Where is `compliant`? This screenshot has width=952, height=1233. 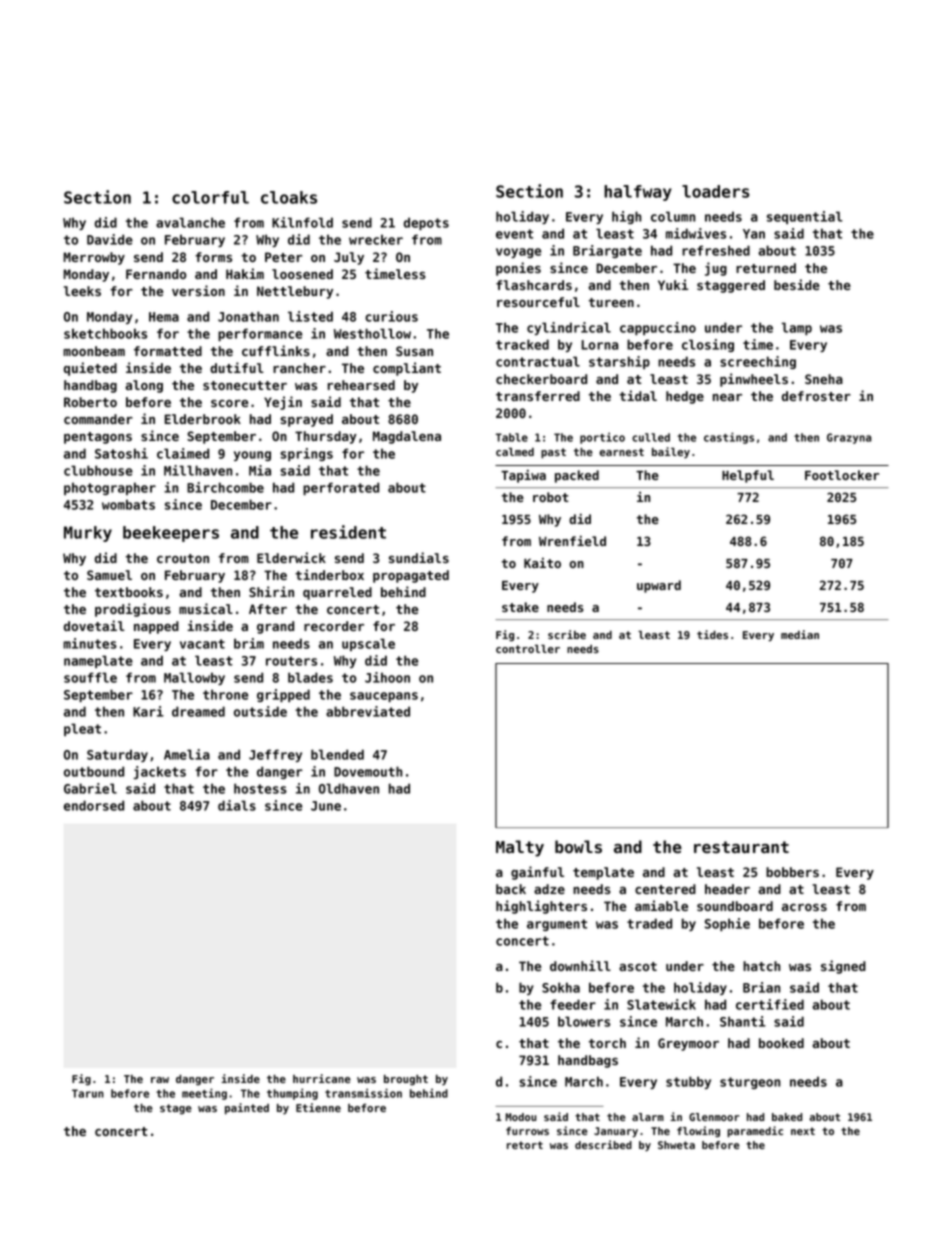 compliant is located at coordinates (407, 369).
